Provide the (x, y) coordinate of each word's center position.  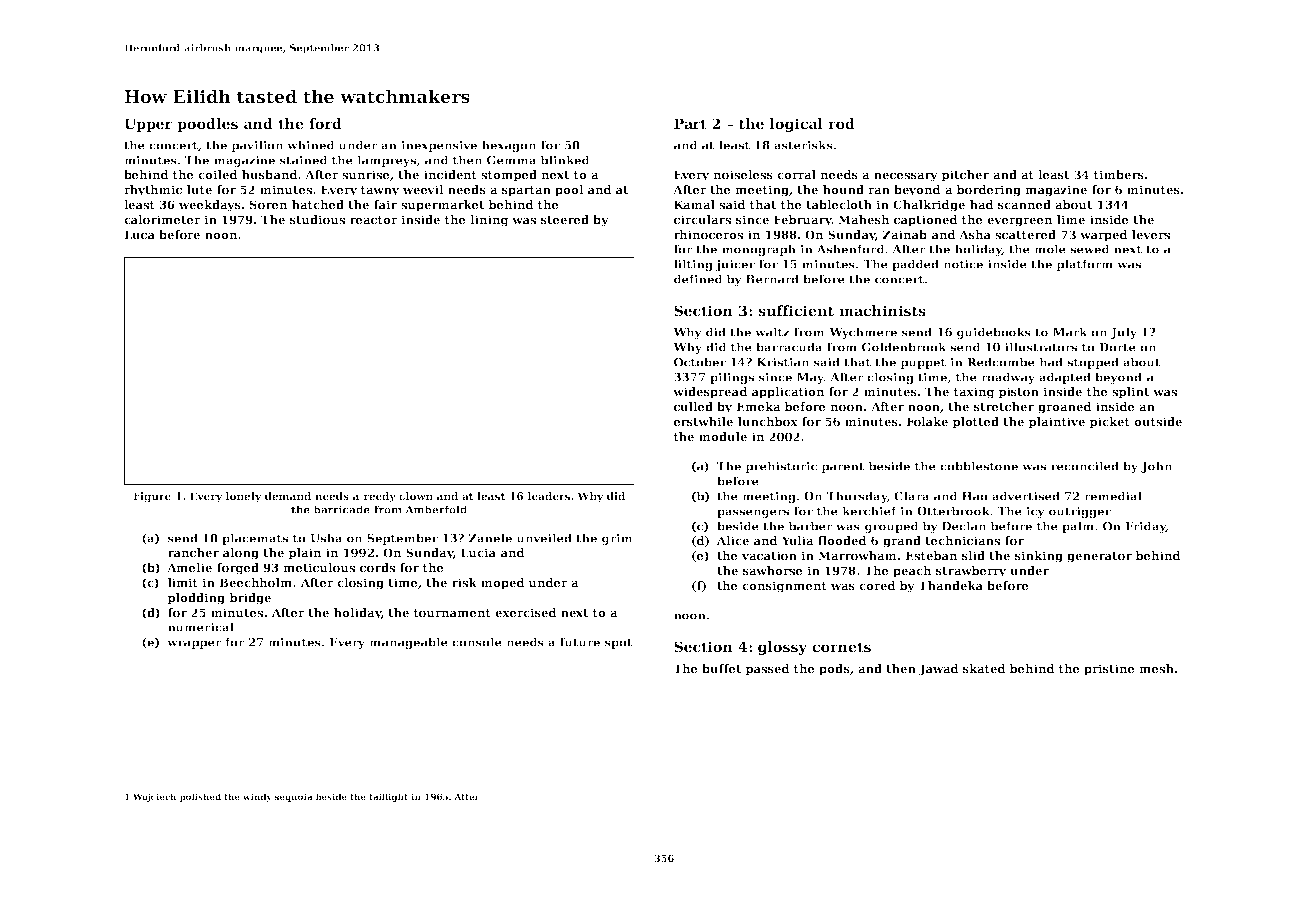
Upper (148, 125)
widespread (710, 393)
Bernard (772, 279)
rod (841, 123)
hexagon (509, 146)
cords (377, 567)
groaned (1065, 408)
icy (1035, 512)
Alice (733, 540)
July (1123, 333)
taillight (388, 797)
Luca (139, 234)
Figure (152, 497)
